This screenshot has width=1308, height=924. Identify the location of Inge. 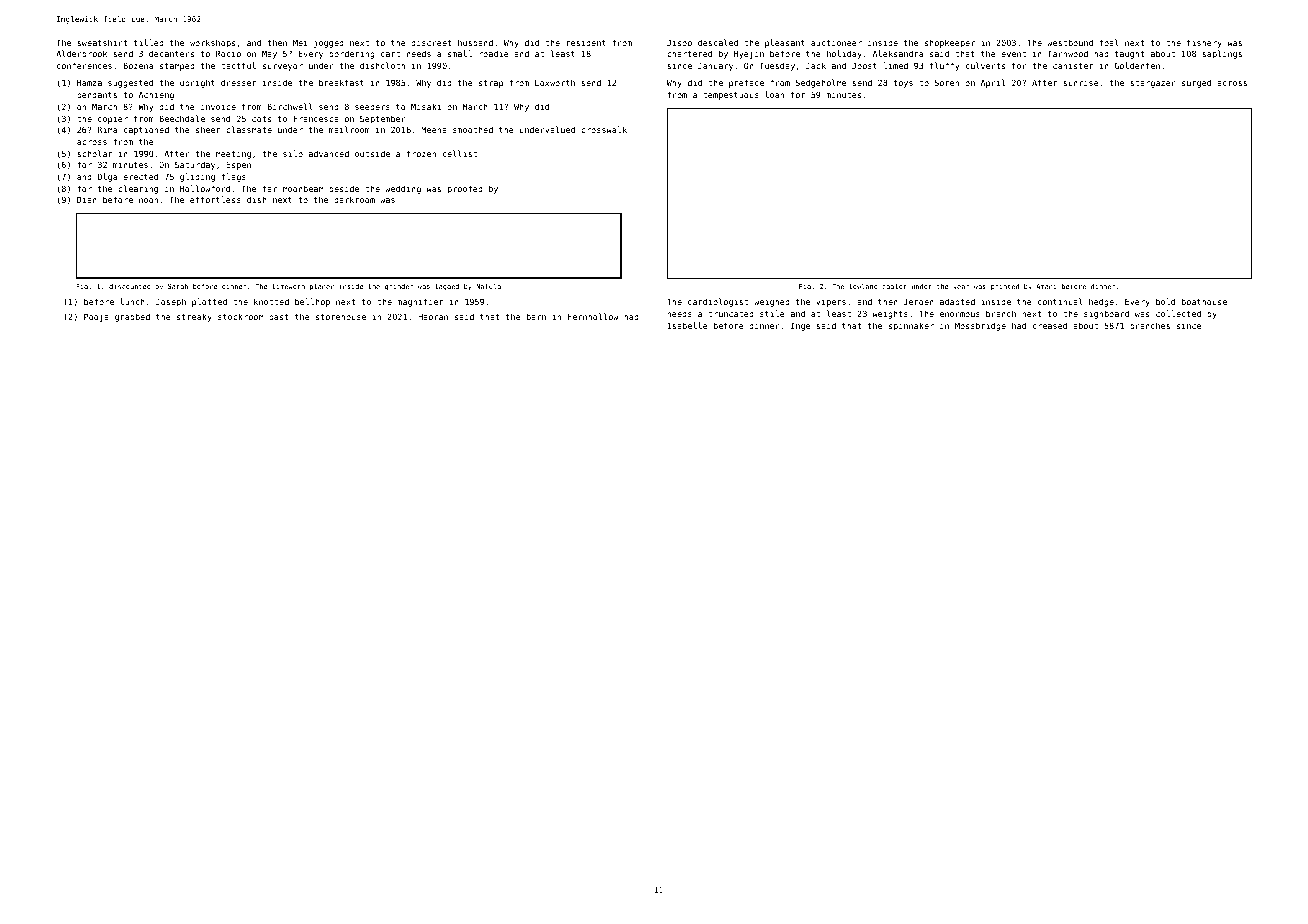
(800, 327).
